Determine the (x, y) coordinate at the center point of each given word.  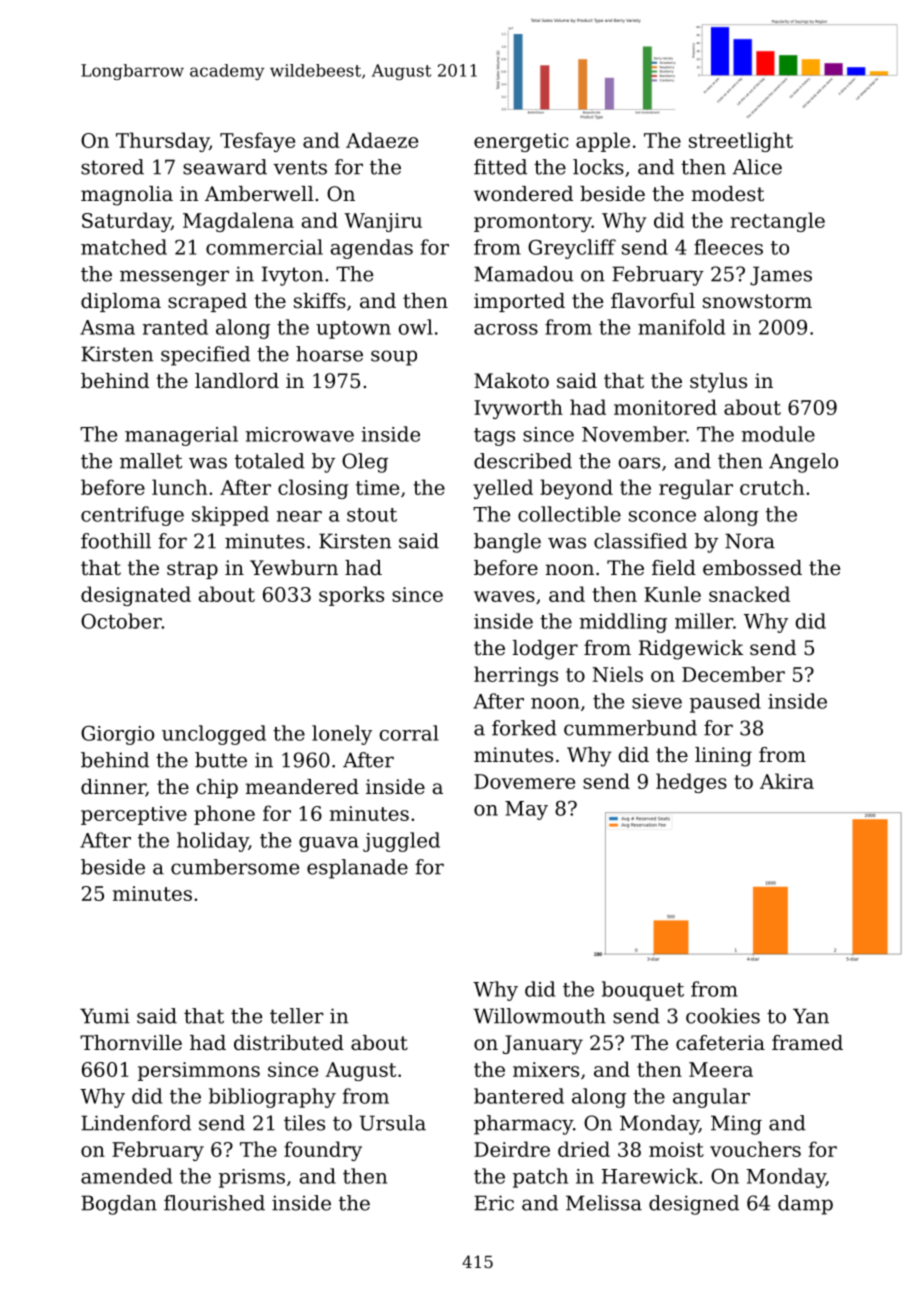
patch (540, 1178)
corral (409, 733)
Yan (811, 1016)
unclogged (214, 735)
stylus (718, 383)
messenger (174, 278)
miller (704, 621)
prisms (252, 1178)
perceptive (134, 815)
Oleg (365, 463)
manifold (681, 327)
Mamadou (524, 274)
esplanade (357, 869)
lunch (179, 487)
